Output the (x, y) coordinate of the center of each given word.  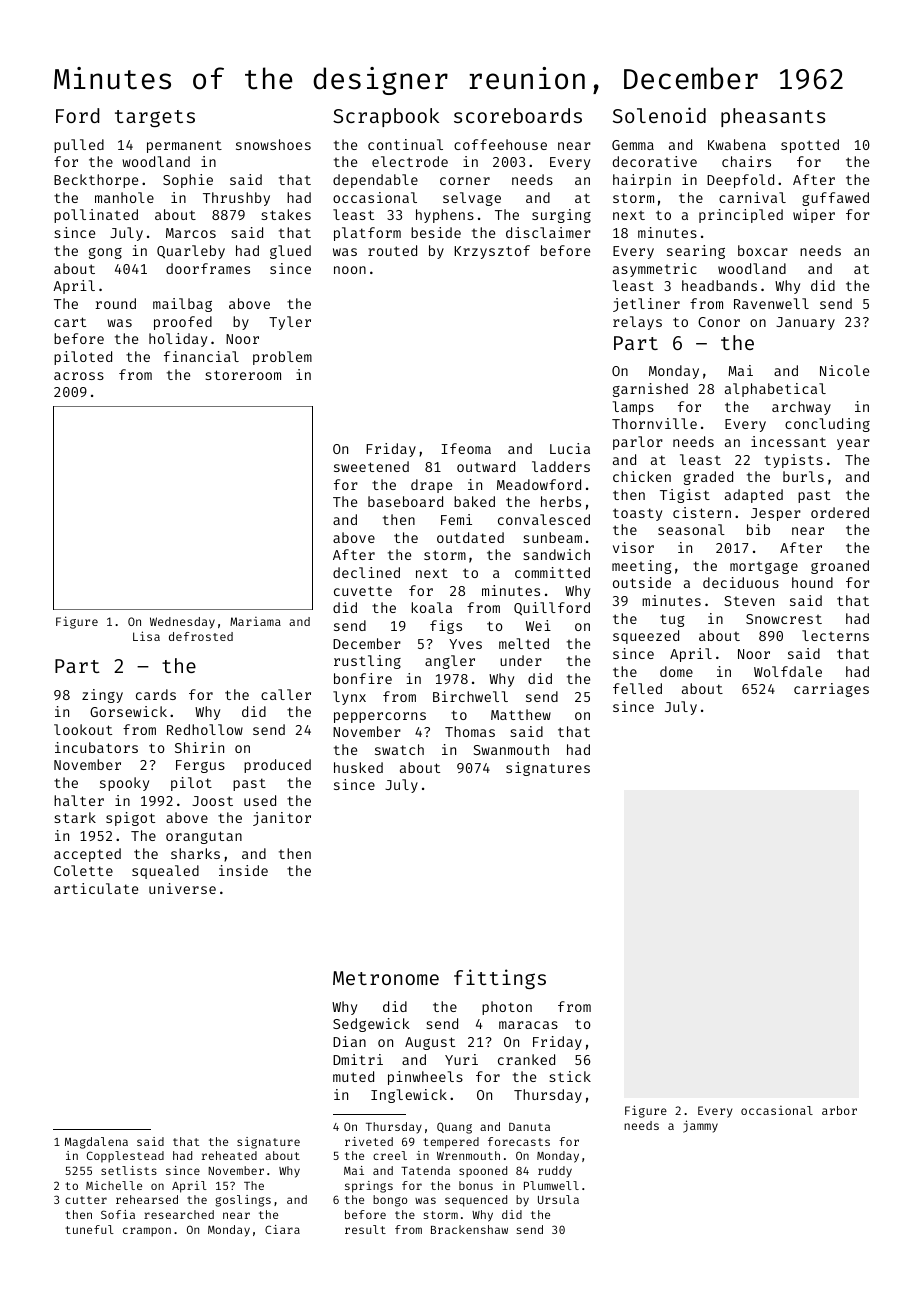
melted (524, 643)
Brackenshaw (469, 1229)
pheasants (773, 117)
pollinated (96, 216)
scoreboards (518, 115)
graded (708, 478)
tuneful (89, 1229)
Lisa (146, 636)
